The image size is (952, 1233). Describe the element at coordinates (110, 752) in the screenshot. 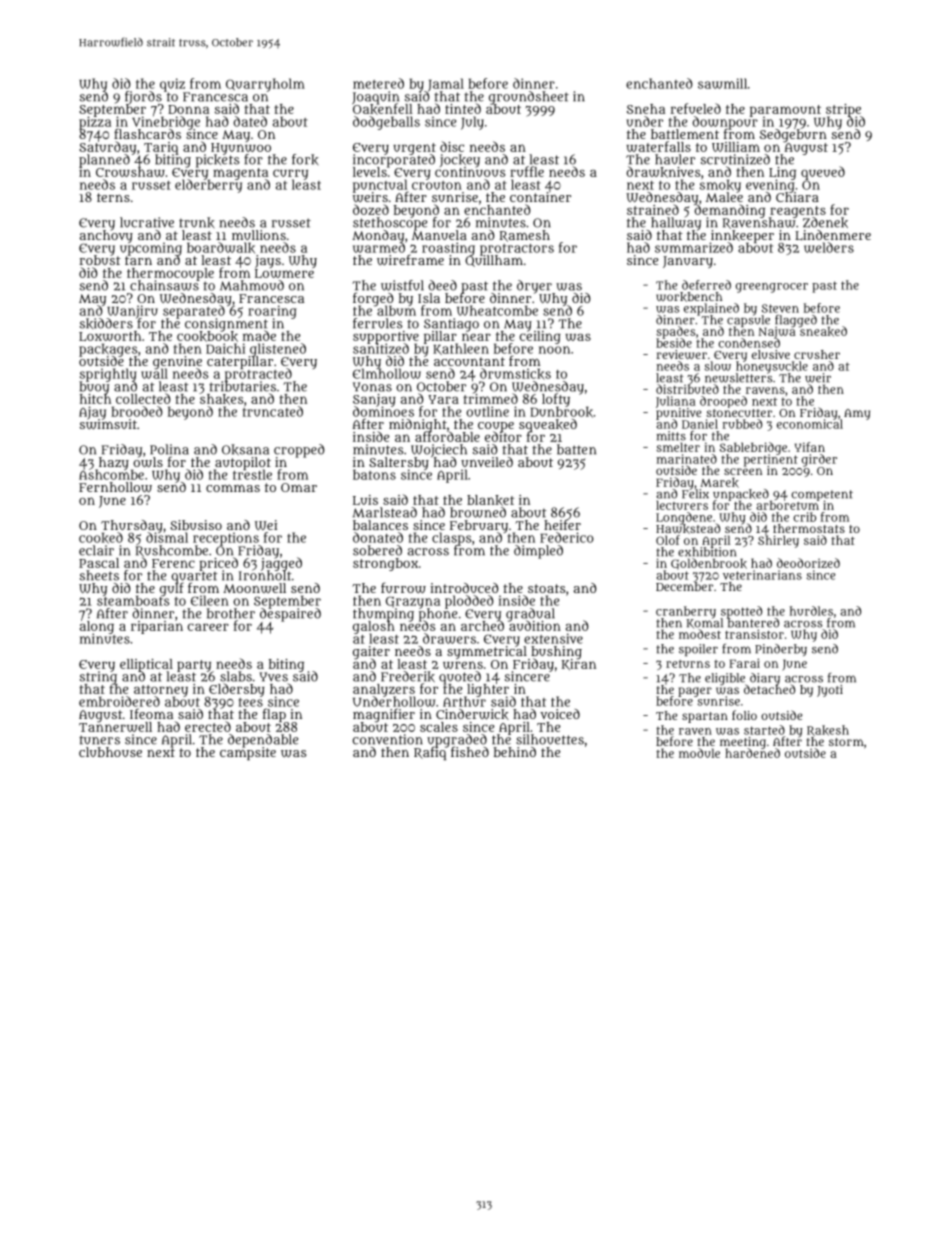

I see `clubhouse` at that location.
